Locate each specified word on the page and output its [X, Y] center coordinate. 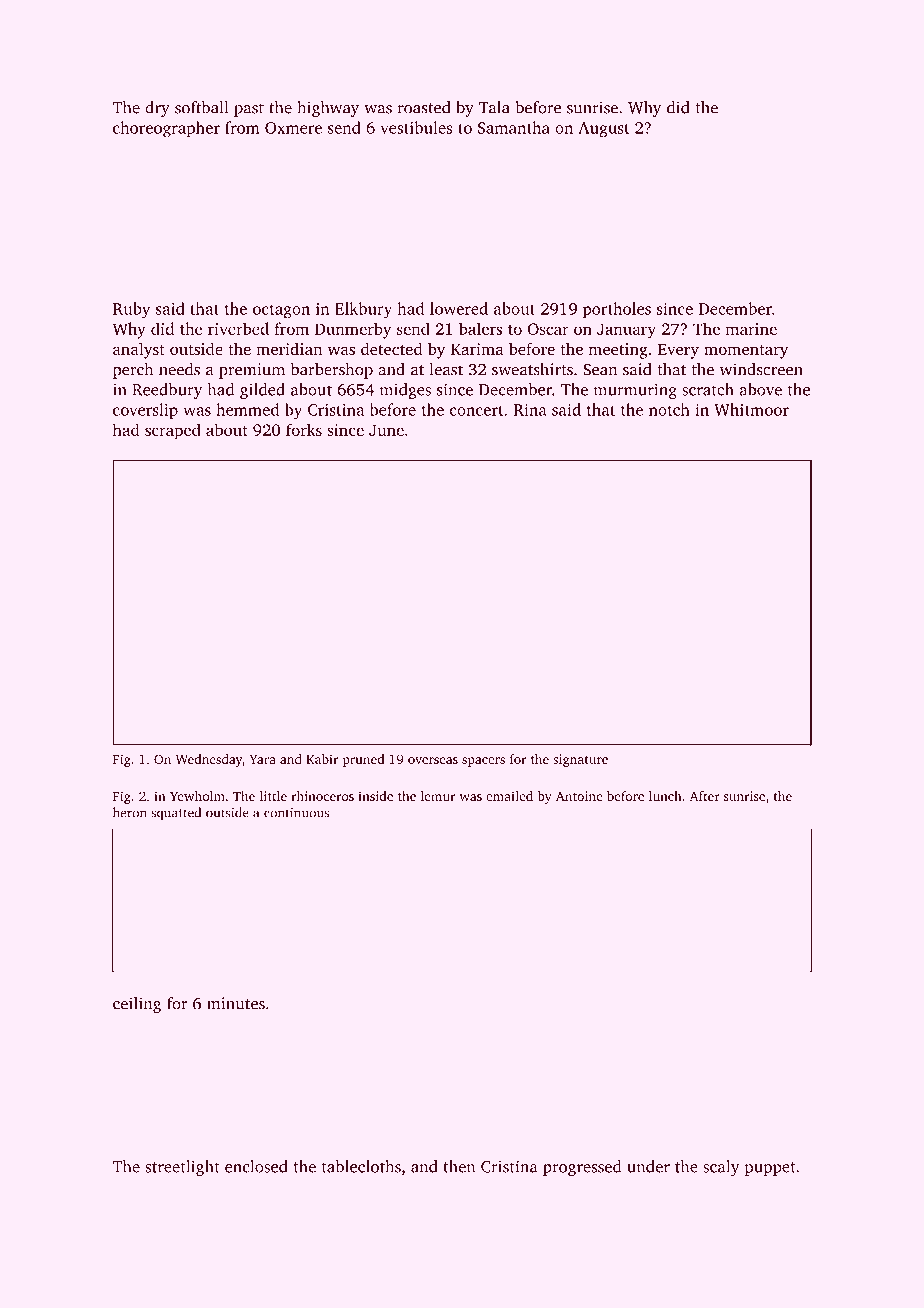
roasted [424, 107]
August [603, 130]
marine [751, 329]
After [704, 796]
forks [304, 429]
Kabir [322, 759]
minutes [236, 1003]
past [249, 110]
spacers [483, 762]
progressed [582, 1168]
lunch [665, 796]
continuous [296, 813]
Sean [600, 369]
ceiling [137, 1005]
